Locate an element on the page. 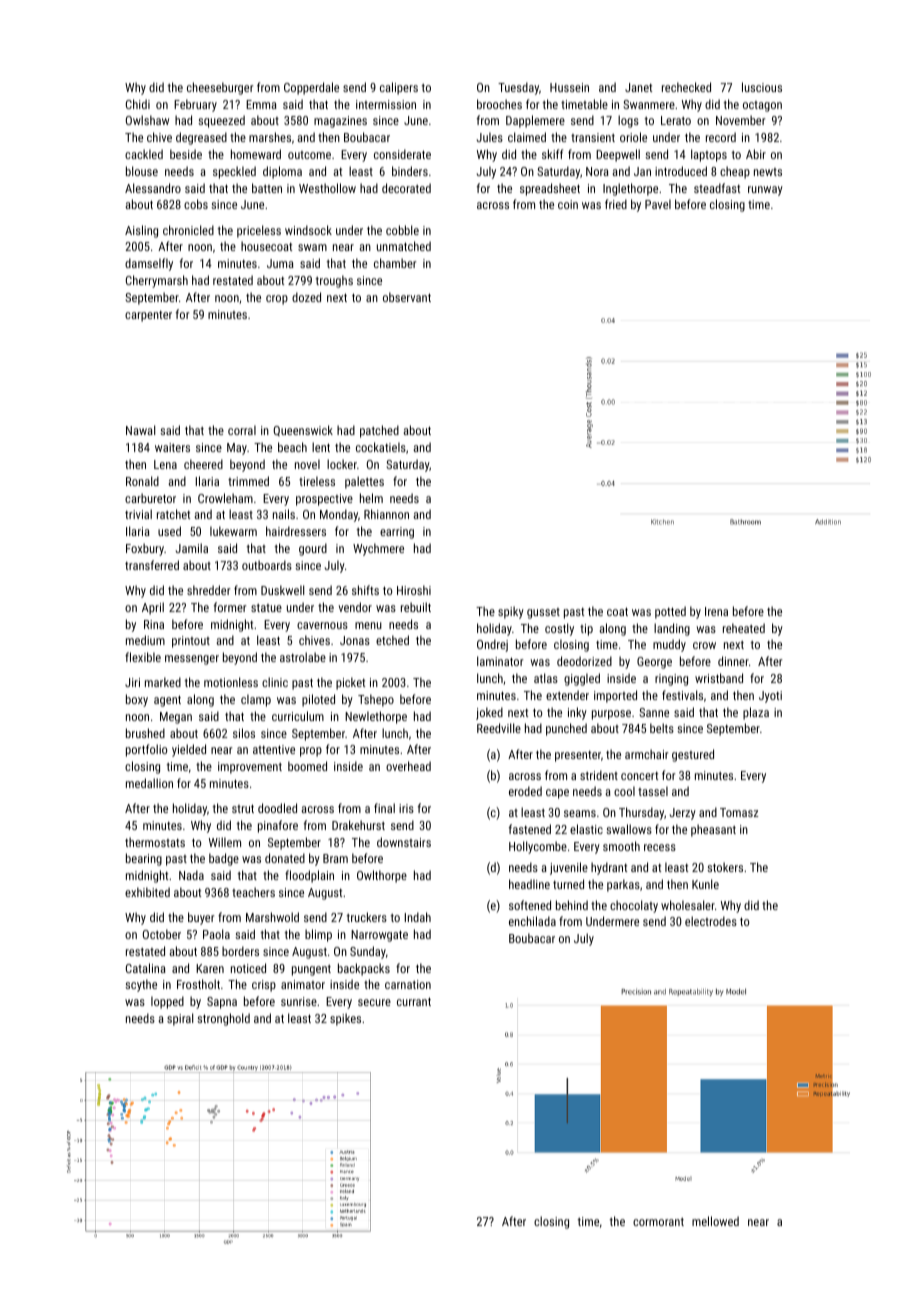 Image resolution: width=908 pixels, height=1316 pixels. crop is located at coordinates (277, 300).
